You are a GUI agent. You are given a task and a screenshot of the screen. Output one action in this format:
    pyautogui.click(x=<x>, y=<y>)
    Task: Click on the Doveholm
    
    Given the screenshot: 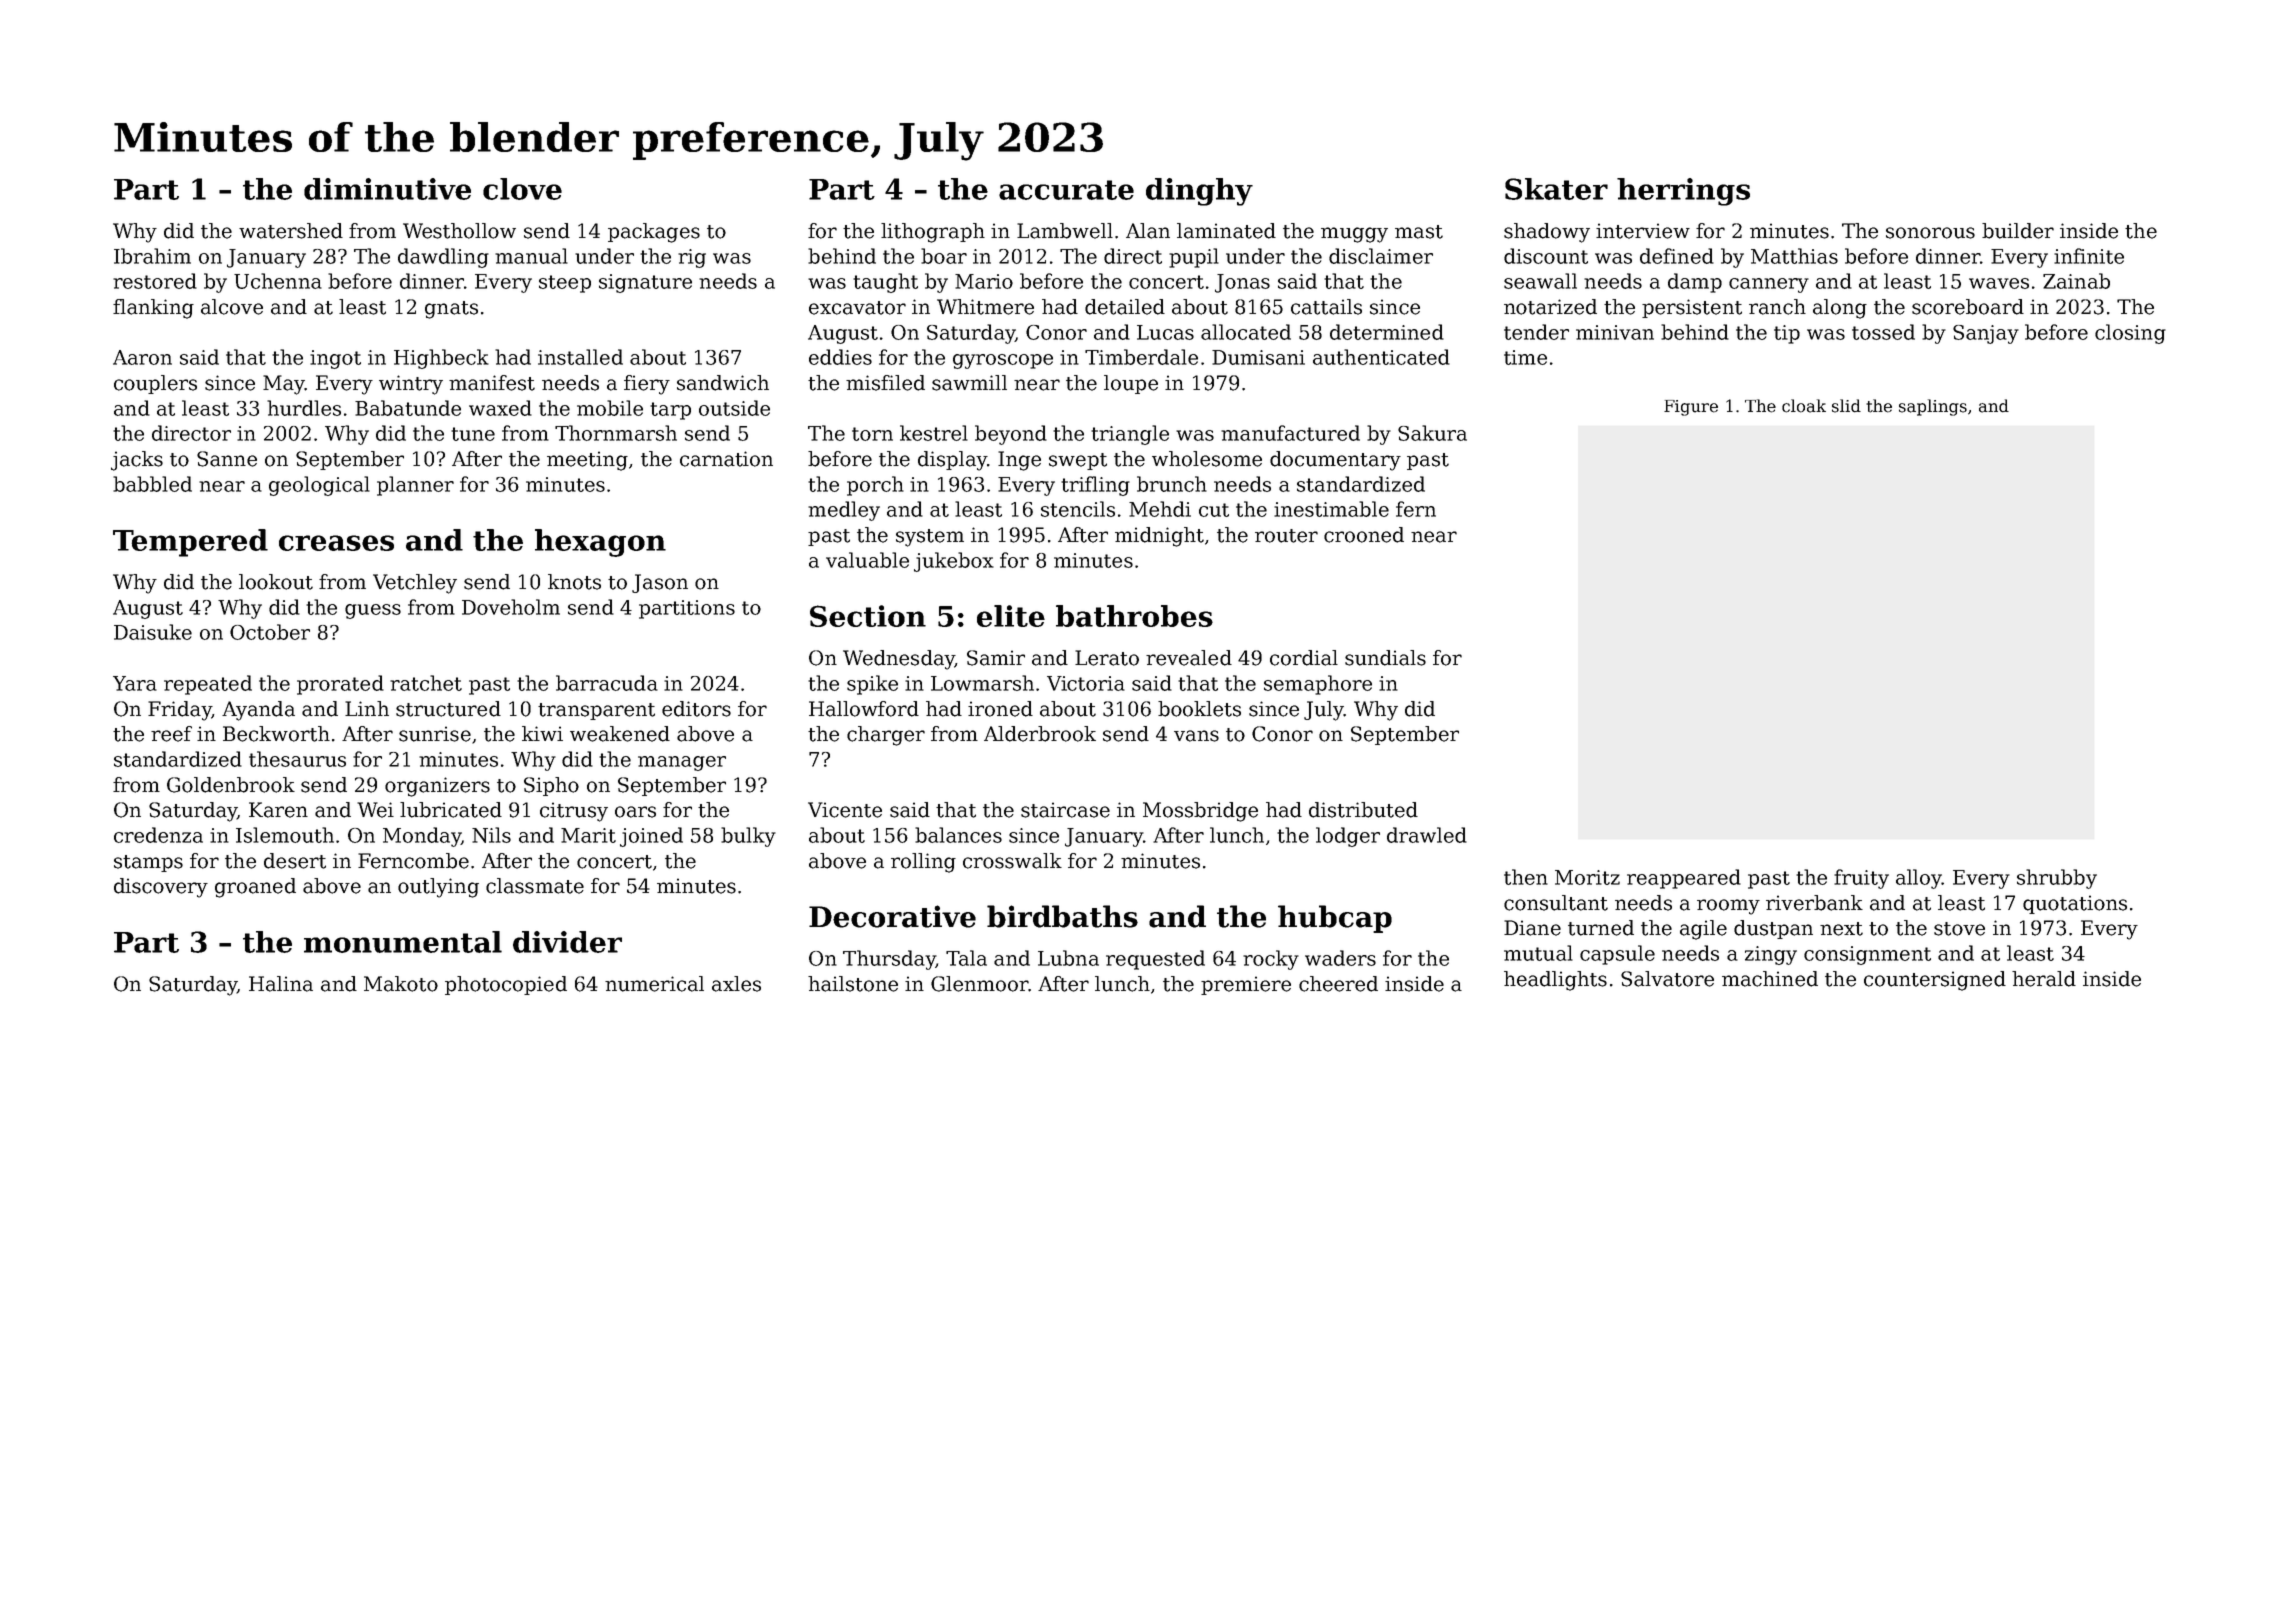 What is the action you would take?
    pyautogui.click(x=511, y=607)
